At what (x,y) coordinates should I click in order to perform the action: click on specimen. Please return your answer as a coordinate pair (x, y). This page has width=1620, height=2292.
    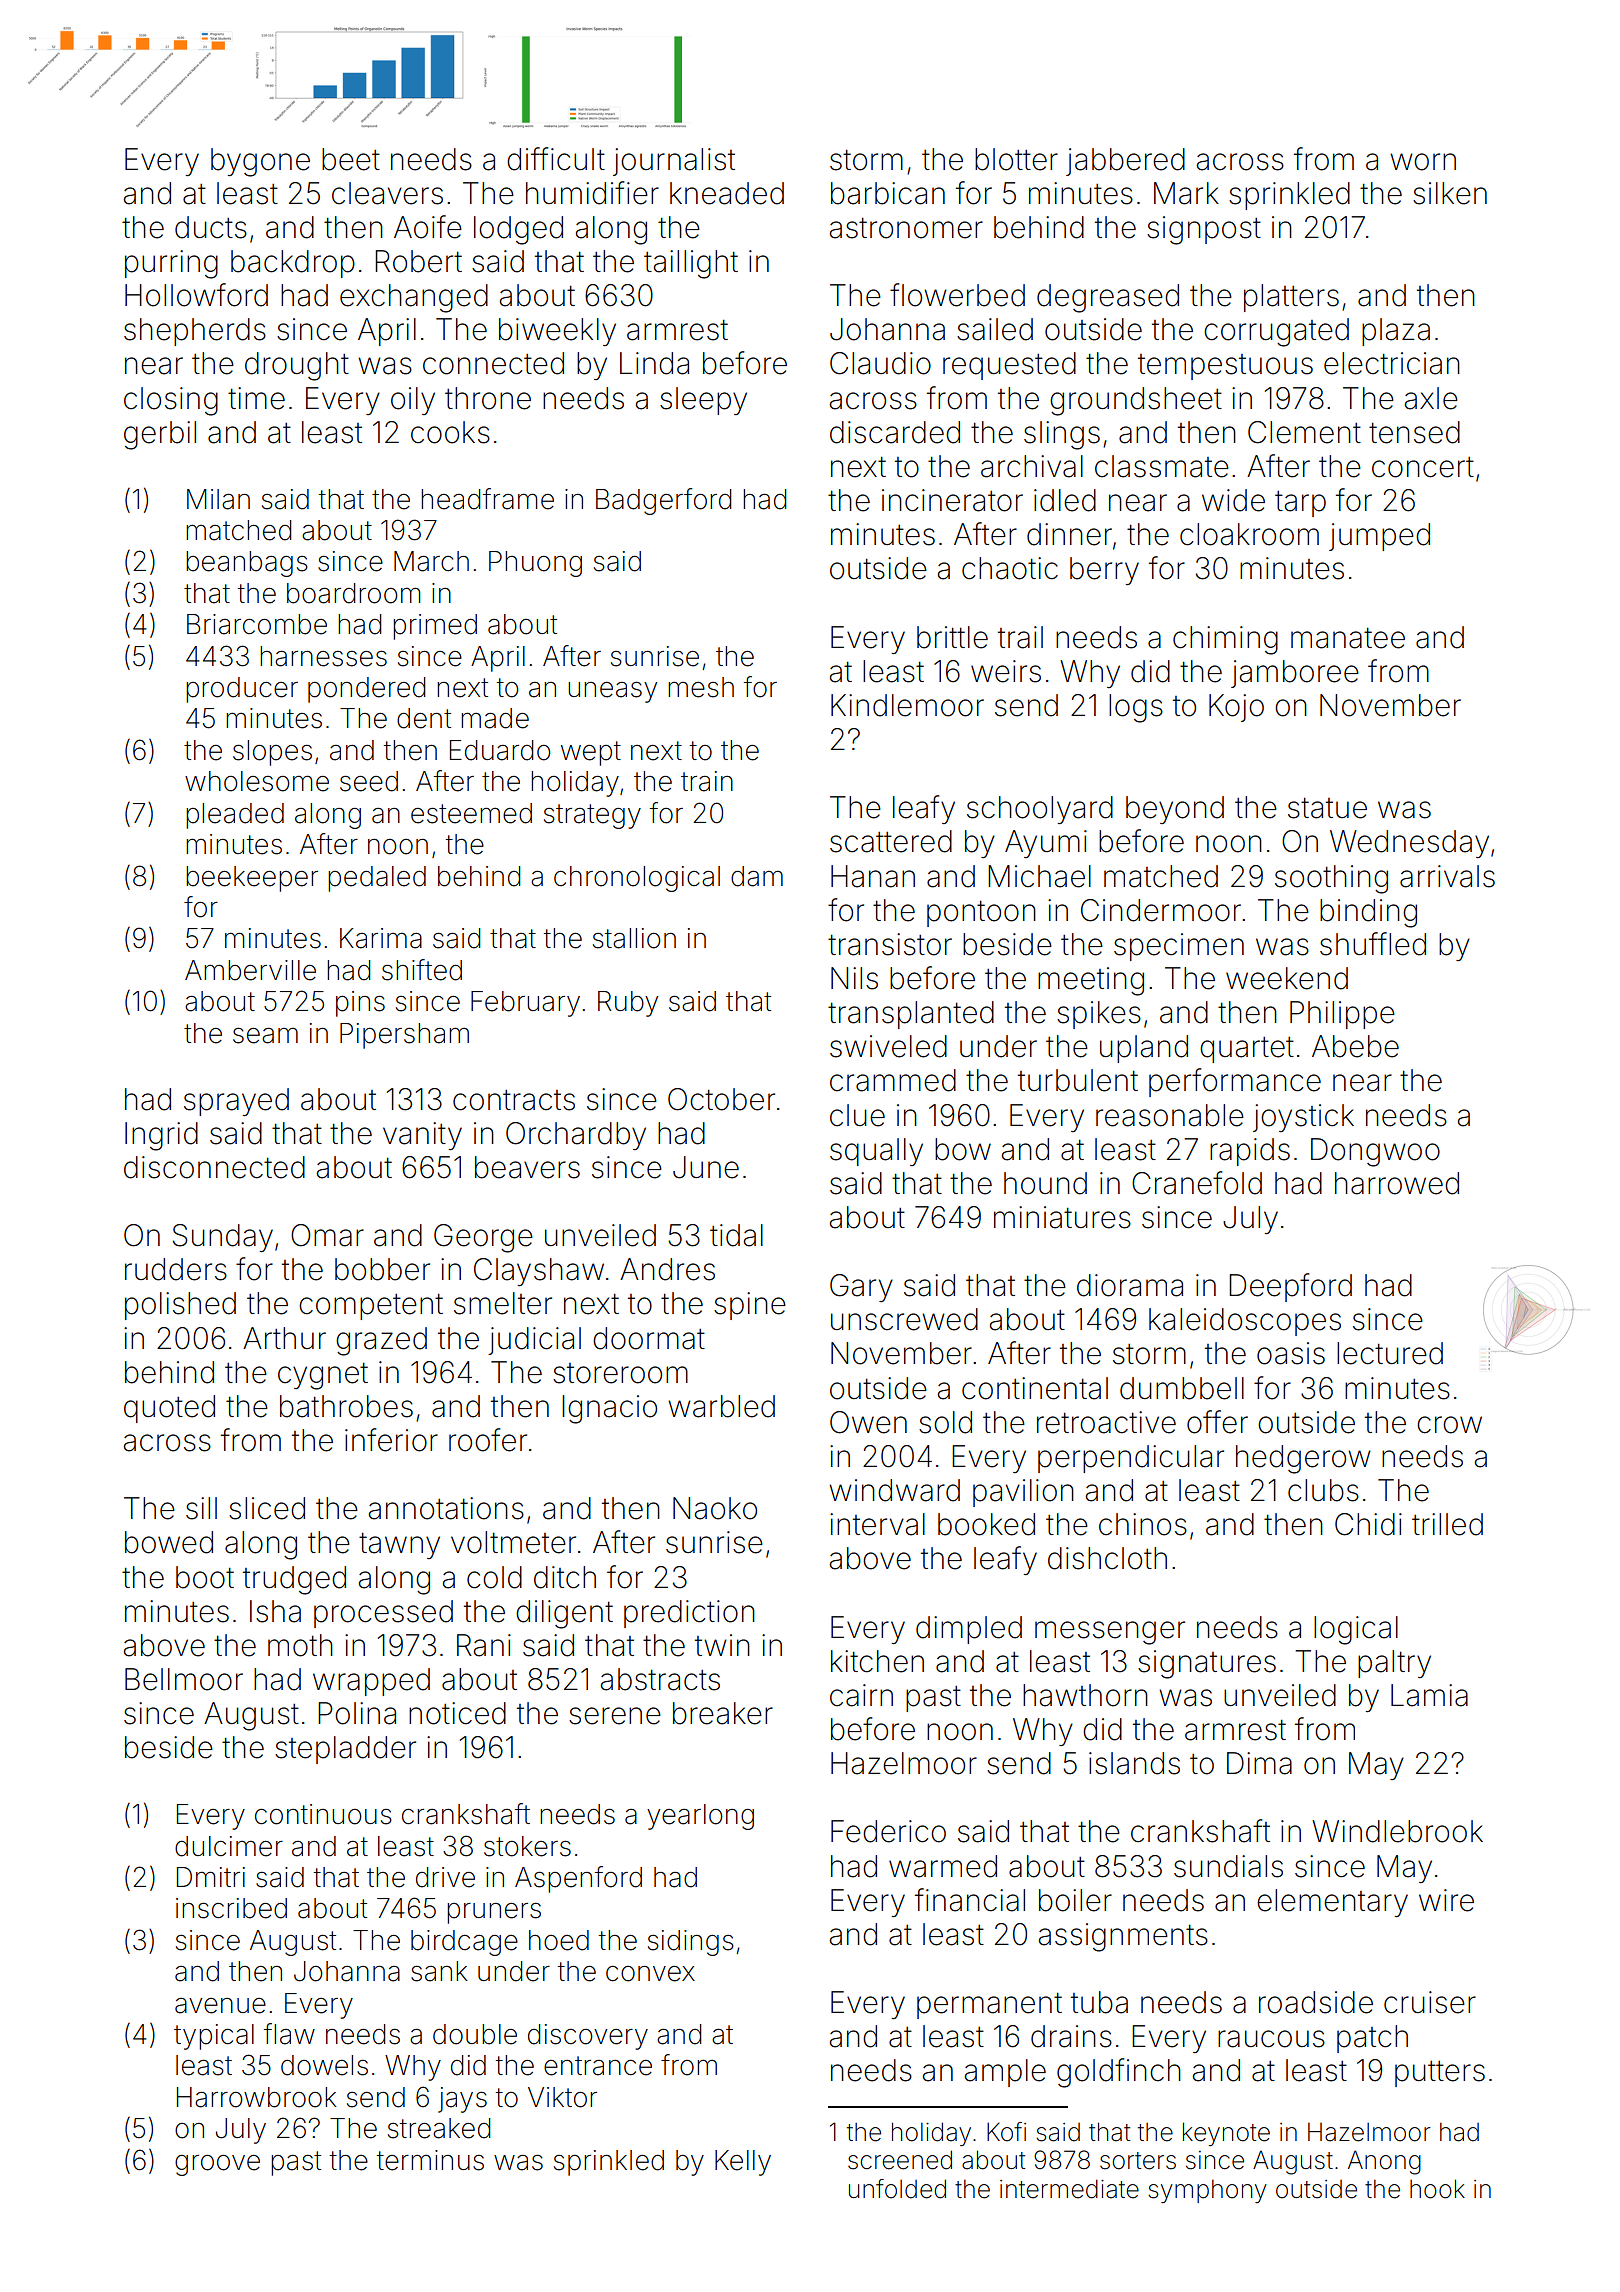
    Looking at the image, I should click on (1179, 947).
